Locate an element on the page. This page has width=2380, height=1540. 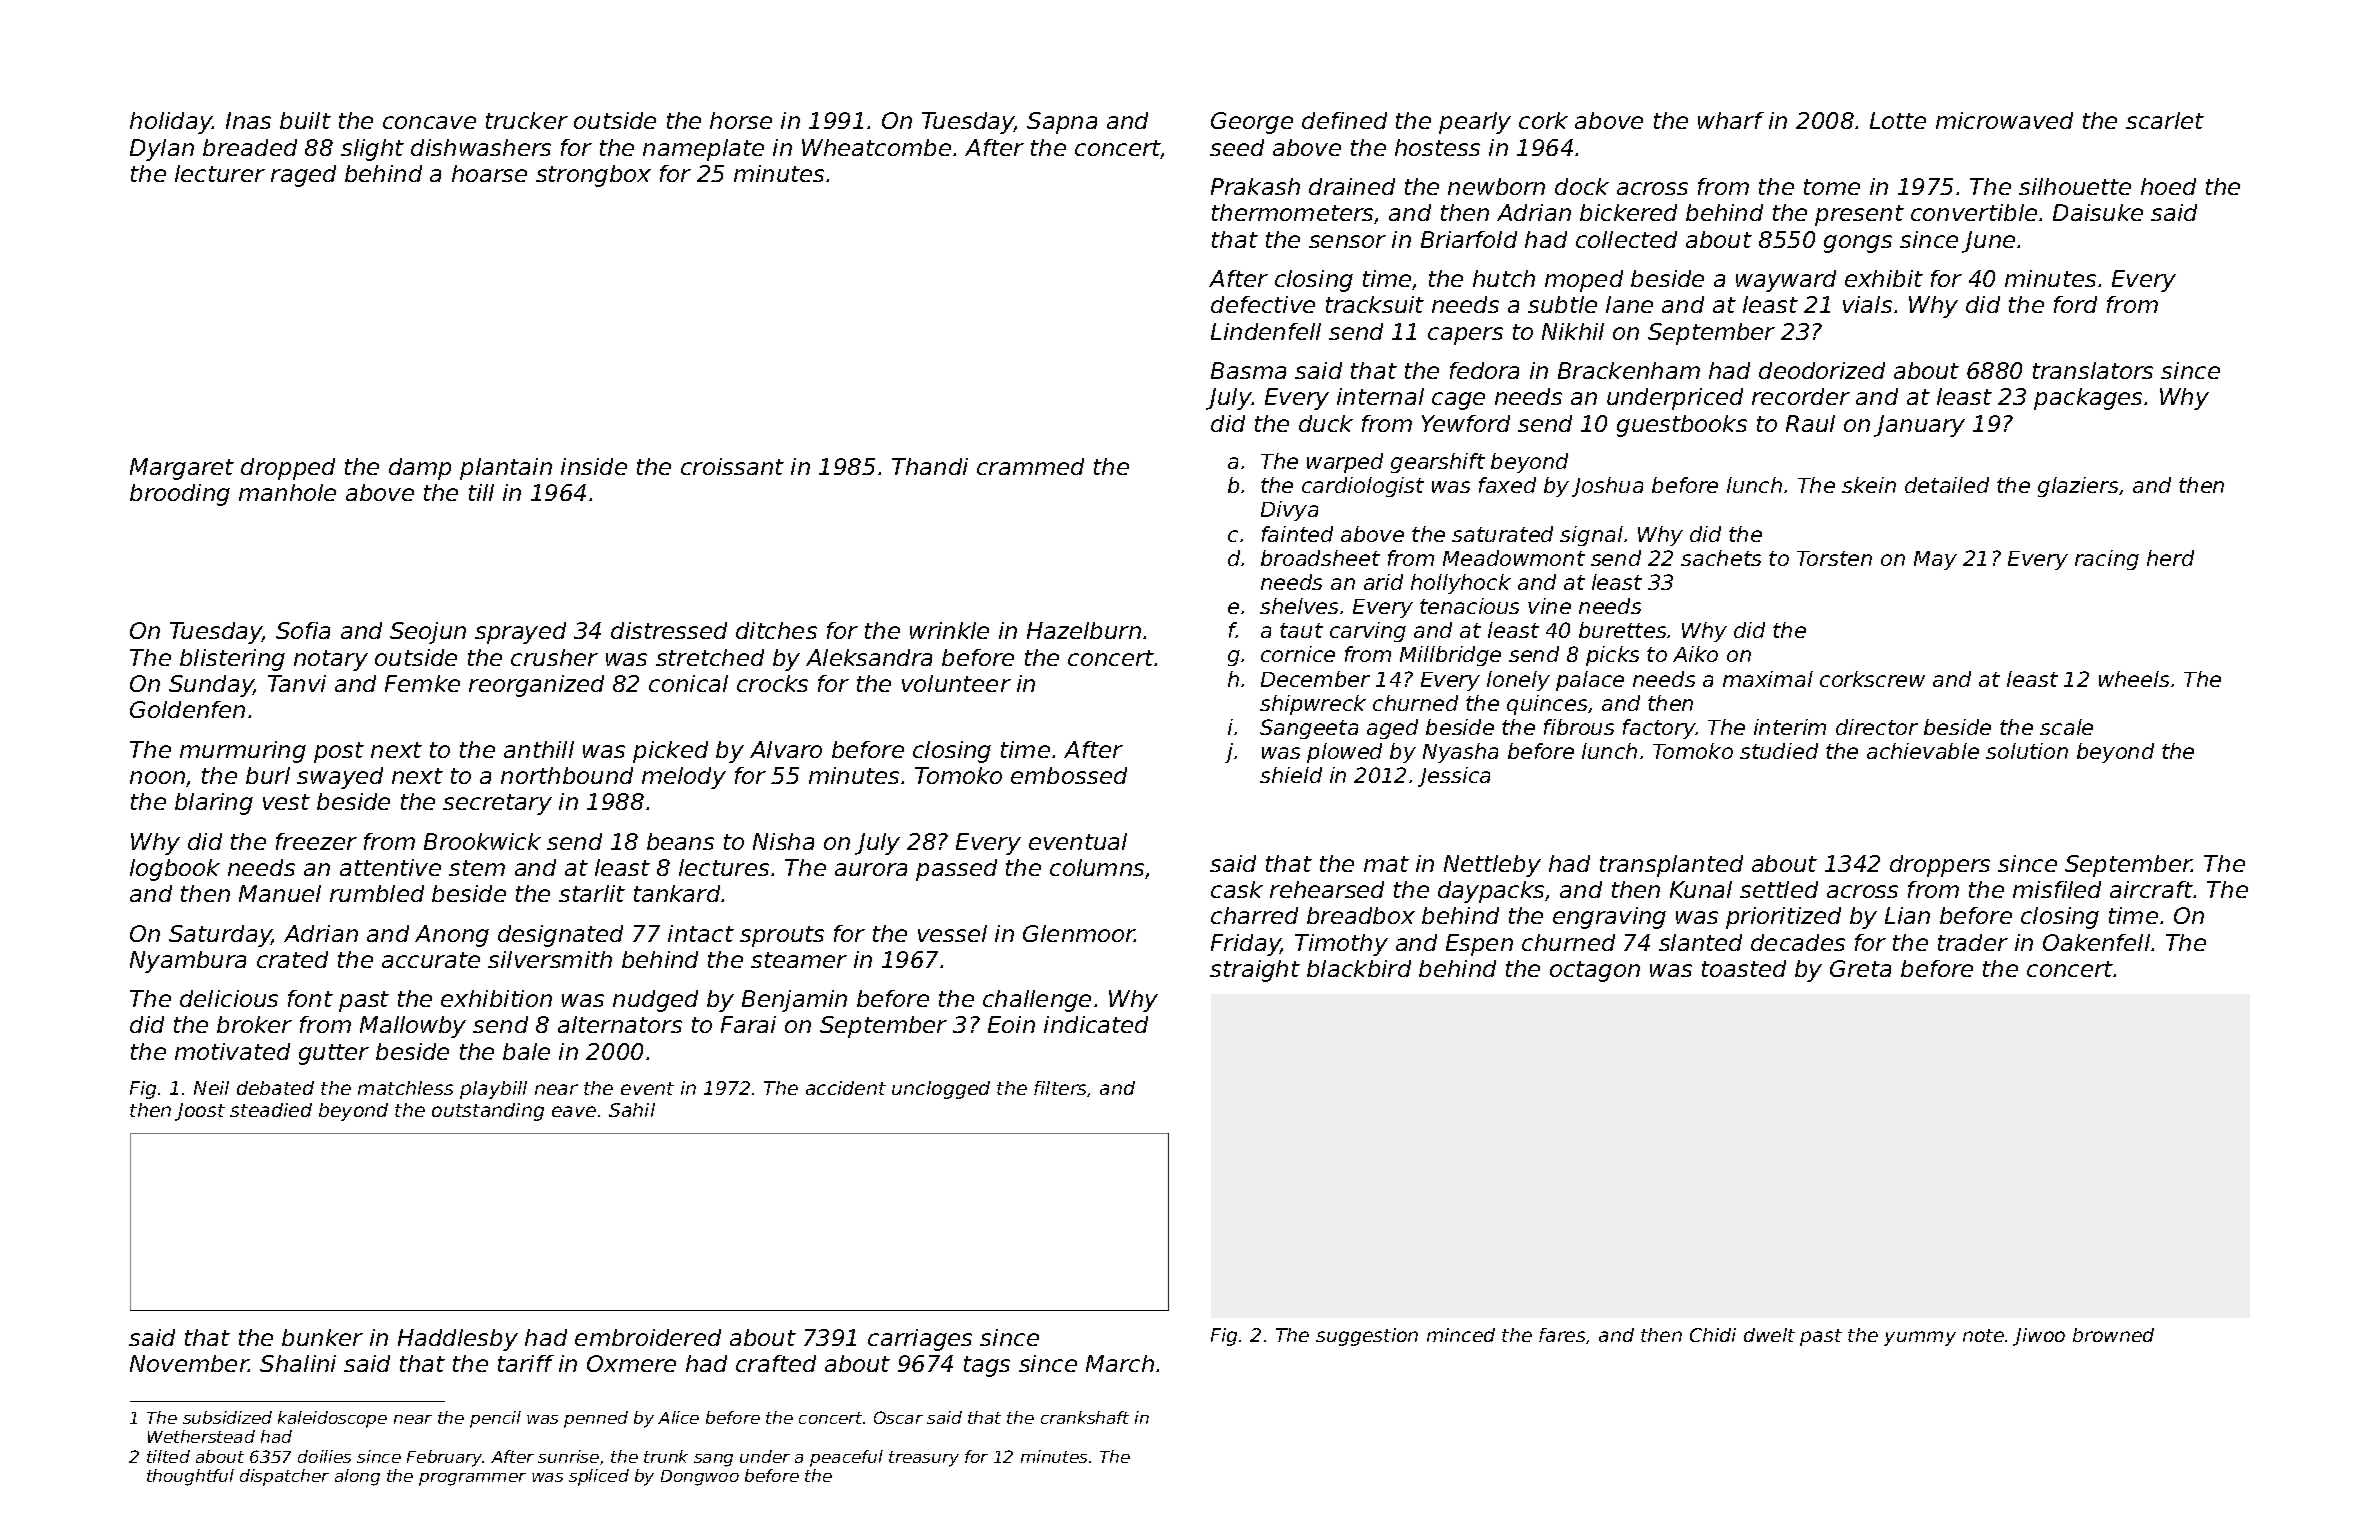
May is located at coordinates (1935, 560).
